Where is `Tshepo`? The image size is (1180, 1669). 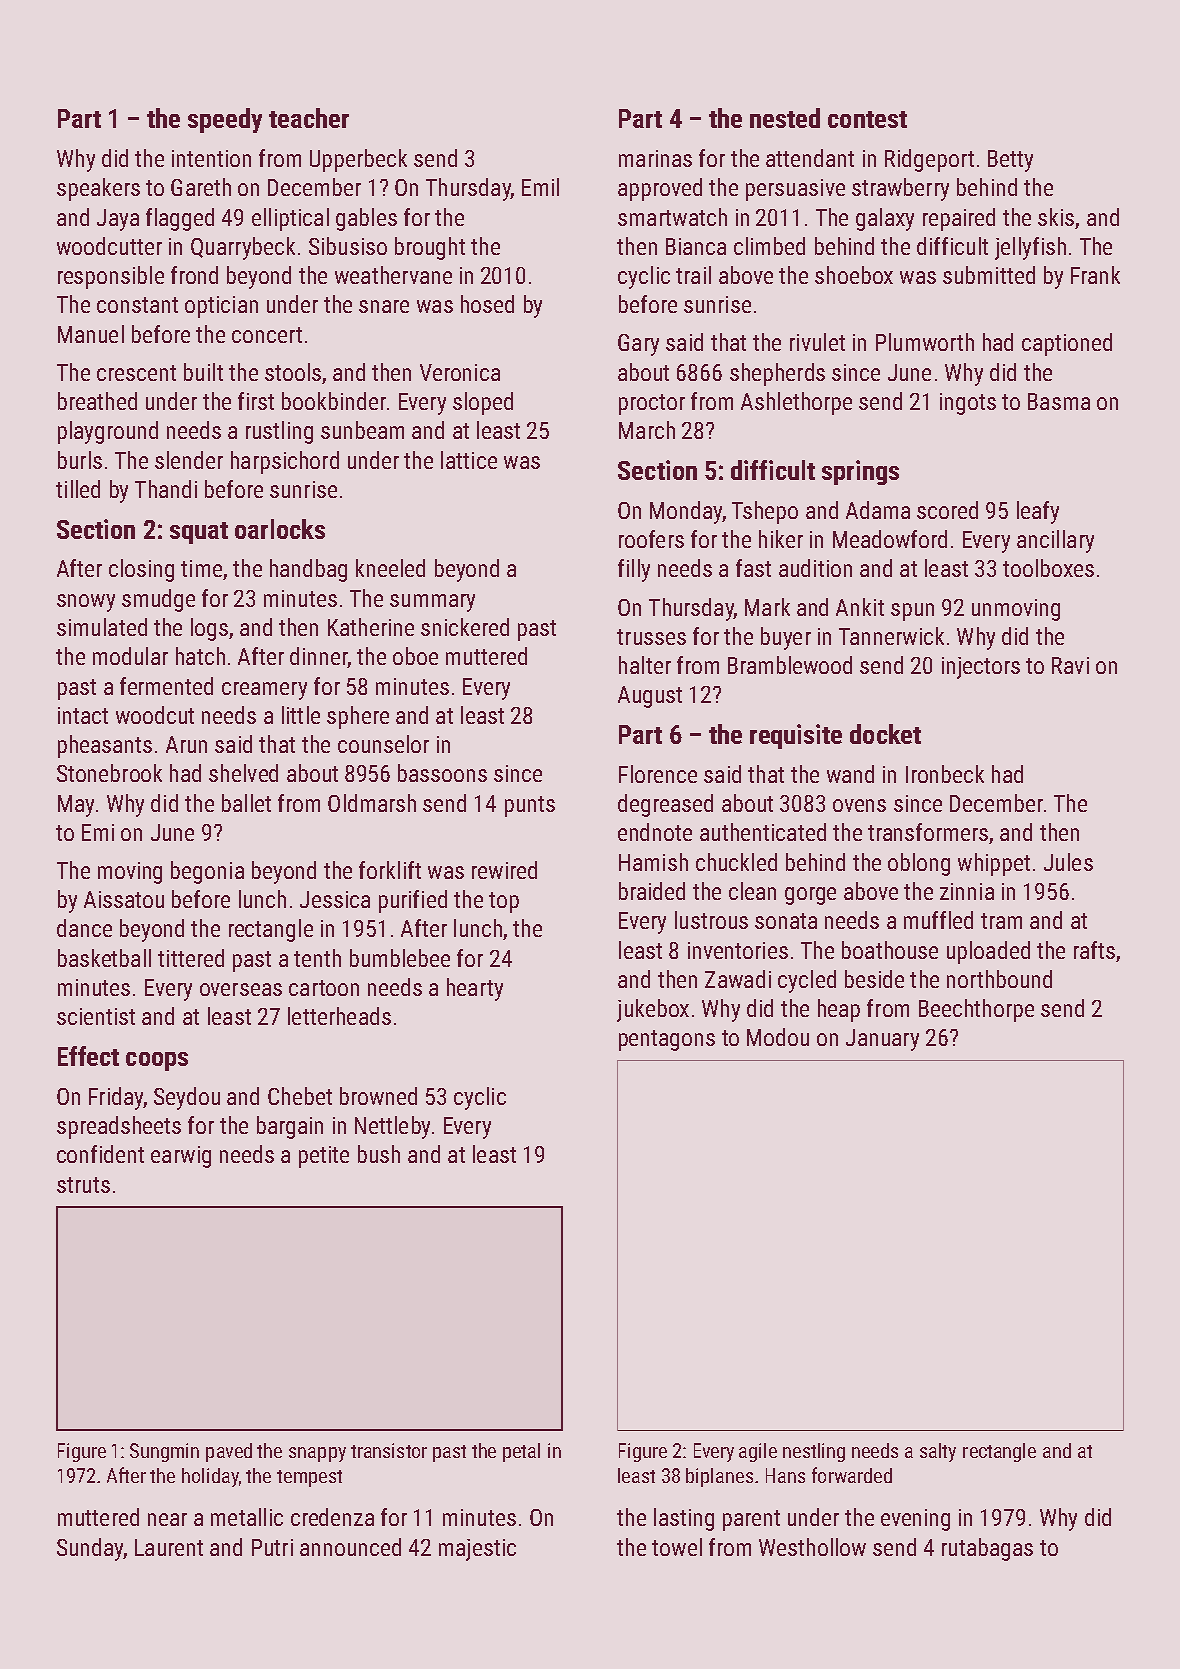 Tshepo is located at coordinates (765, 512).
